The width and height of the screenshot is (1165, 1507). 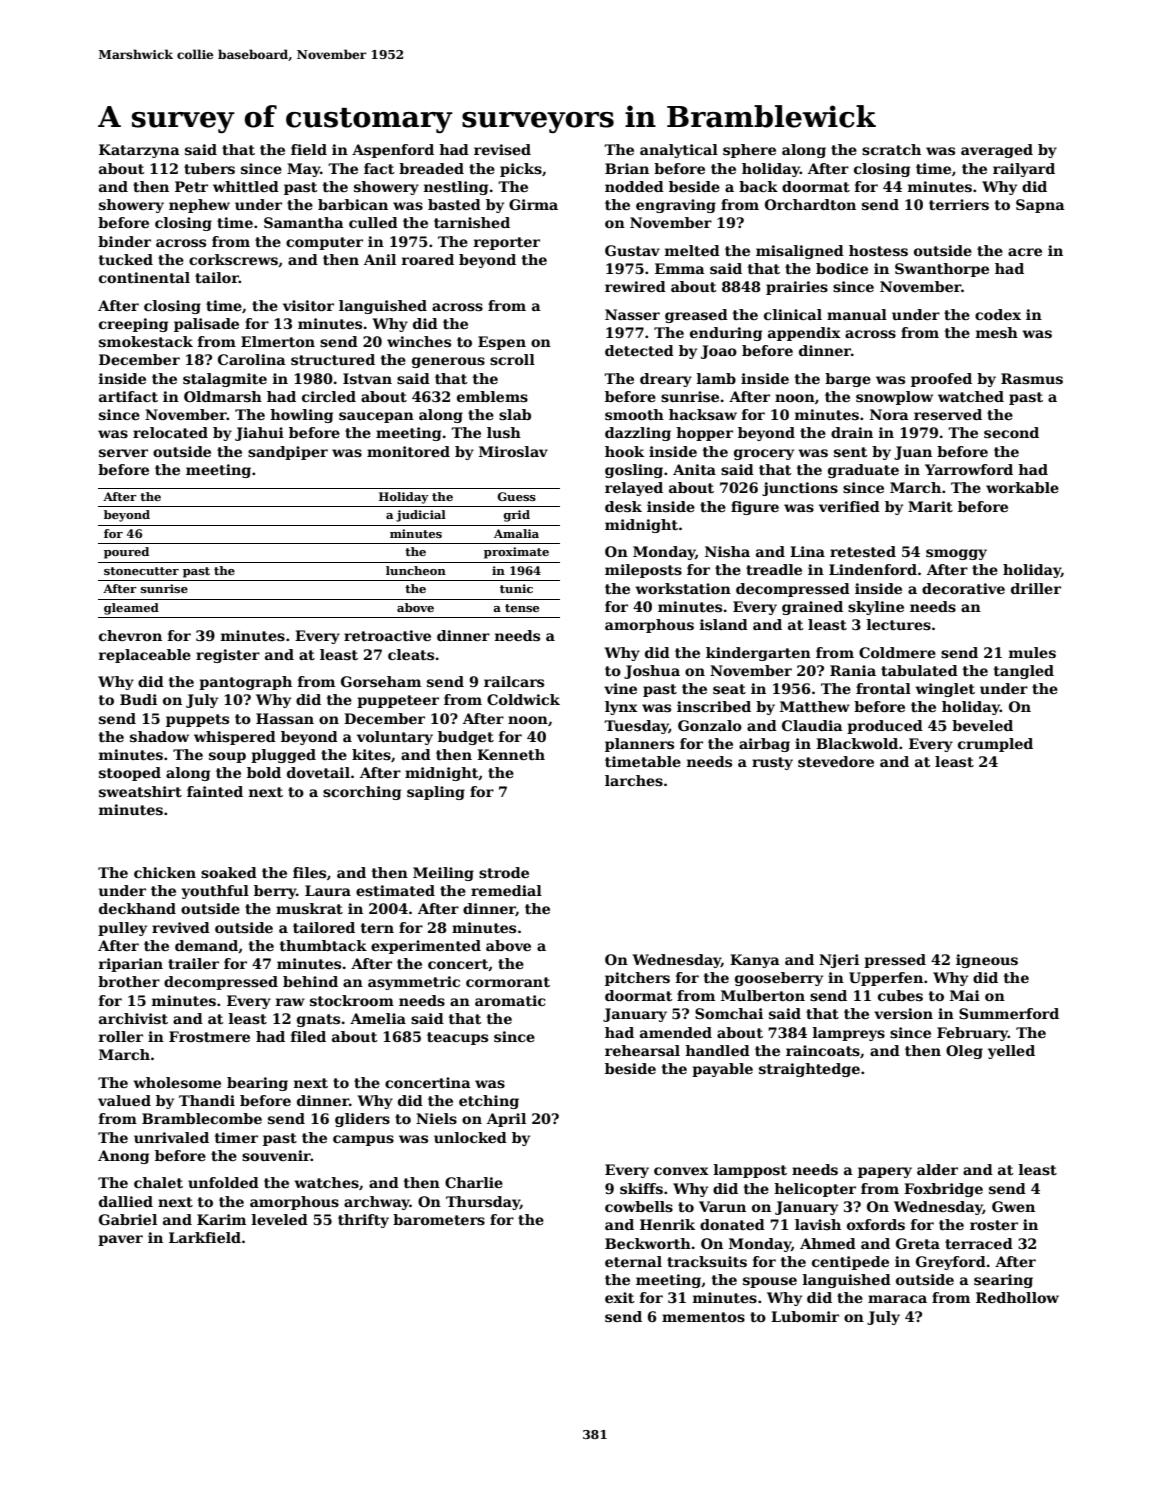 What do you see at coordinates (140, 791) in the screenshot?
I see `sweatshirt` at bounding box center [140, 791].
